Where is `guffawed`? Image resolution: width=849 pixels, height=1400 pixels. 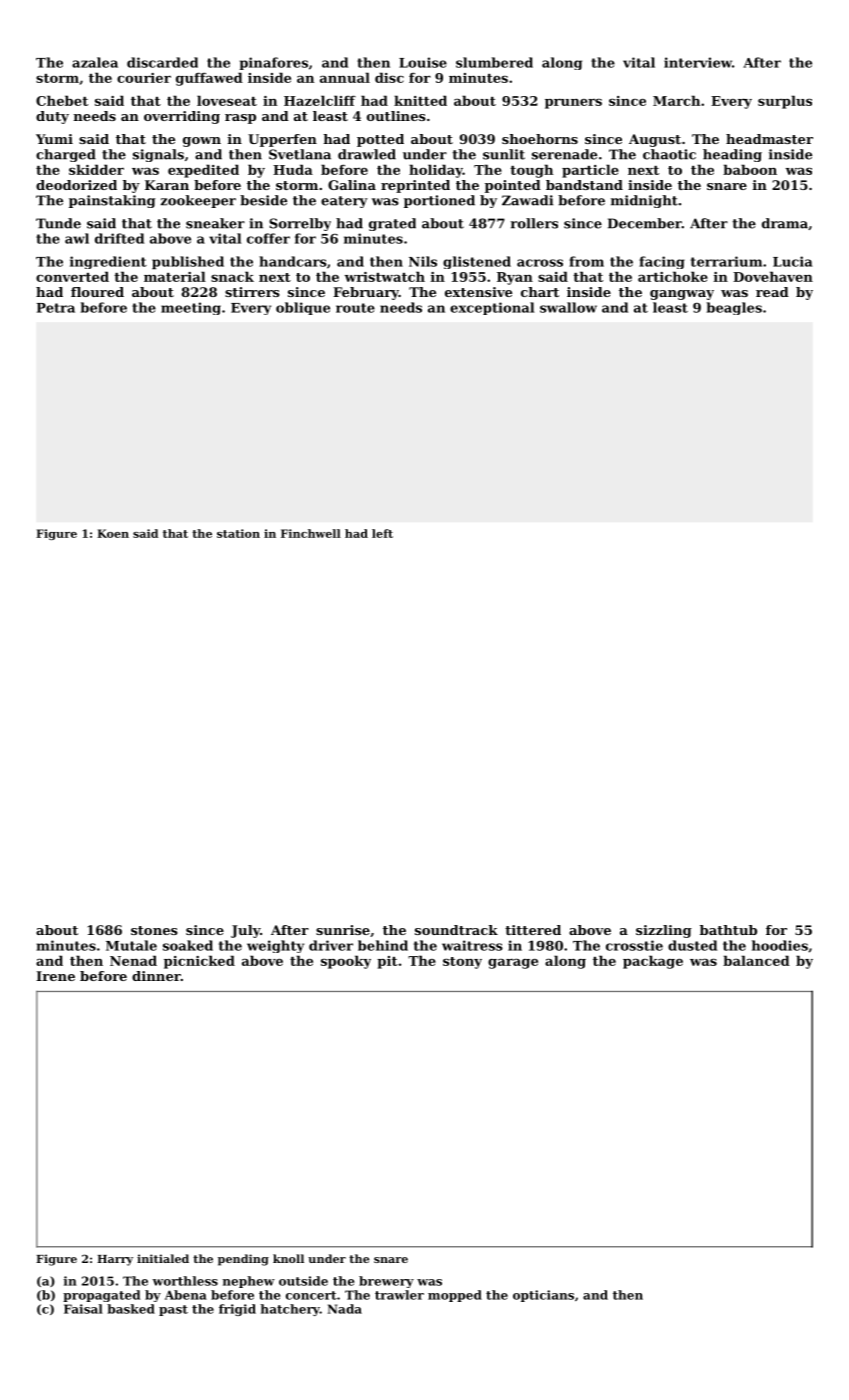 guffawed is located at coordinates (209, 79).
